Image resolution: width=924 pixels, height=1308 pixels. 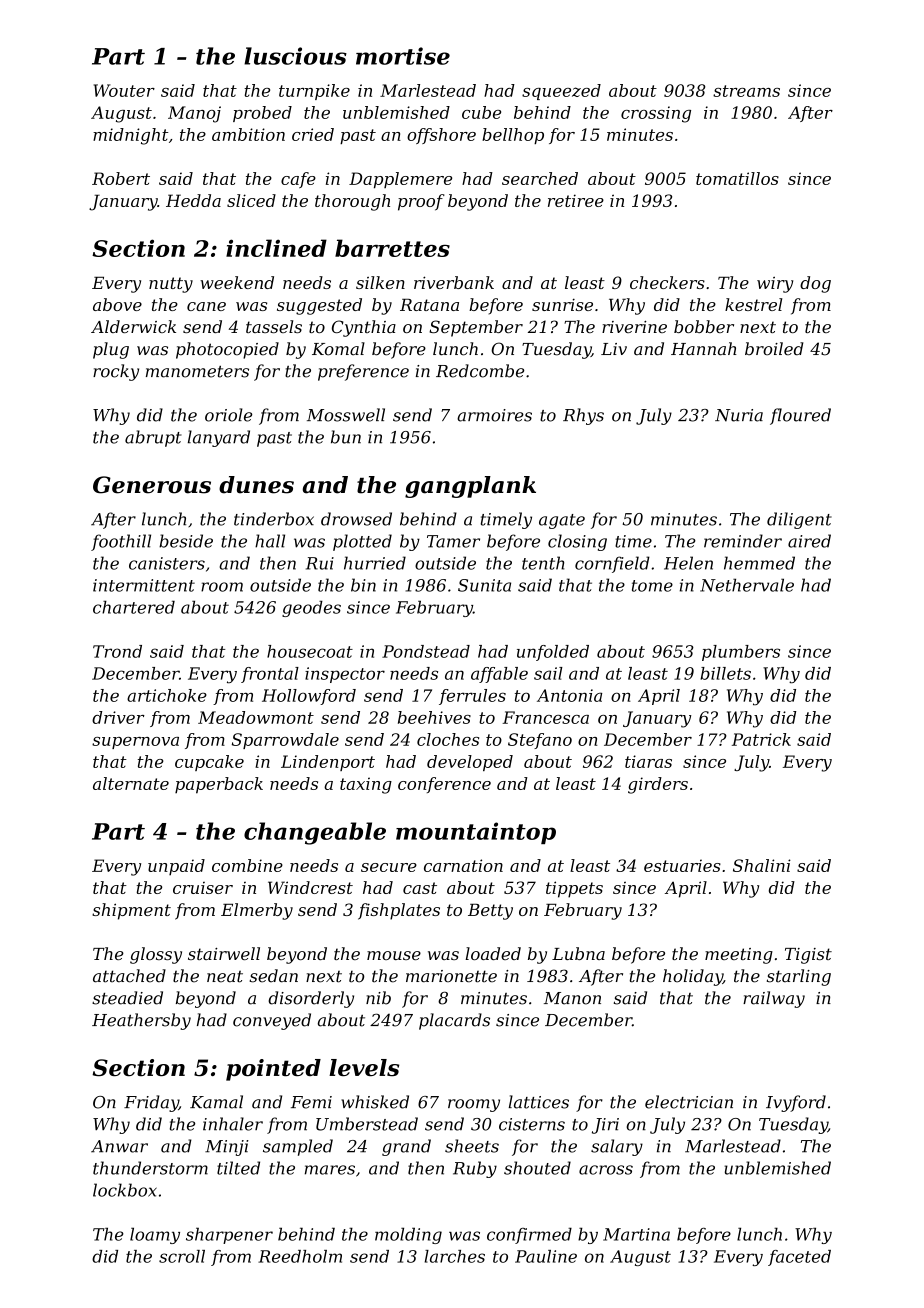 I want to click on Wouter, so click(x=124, y=90).
